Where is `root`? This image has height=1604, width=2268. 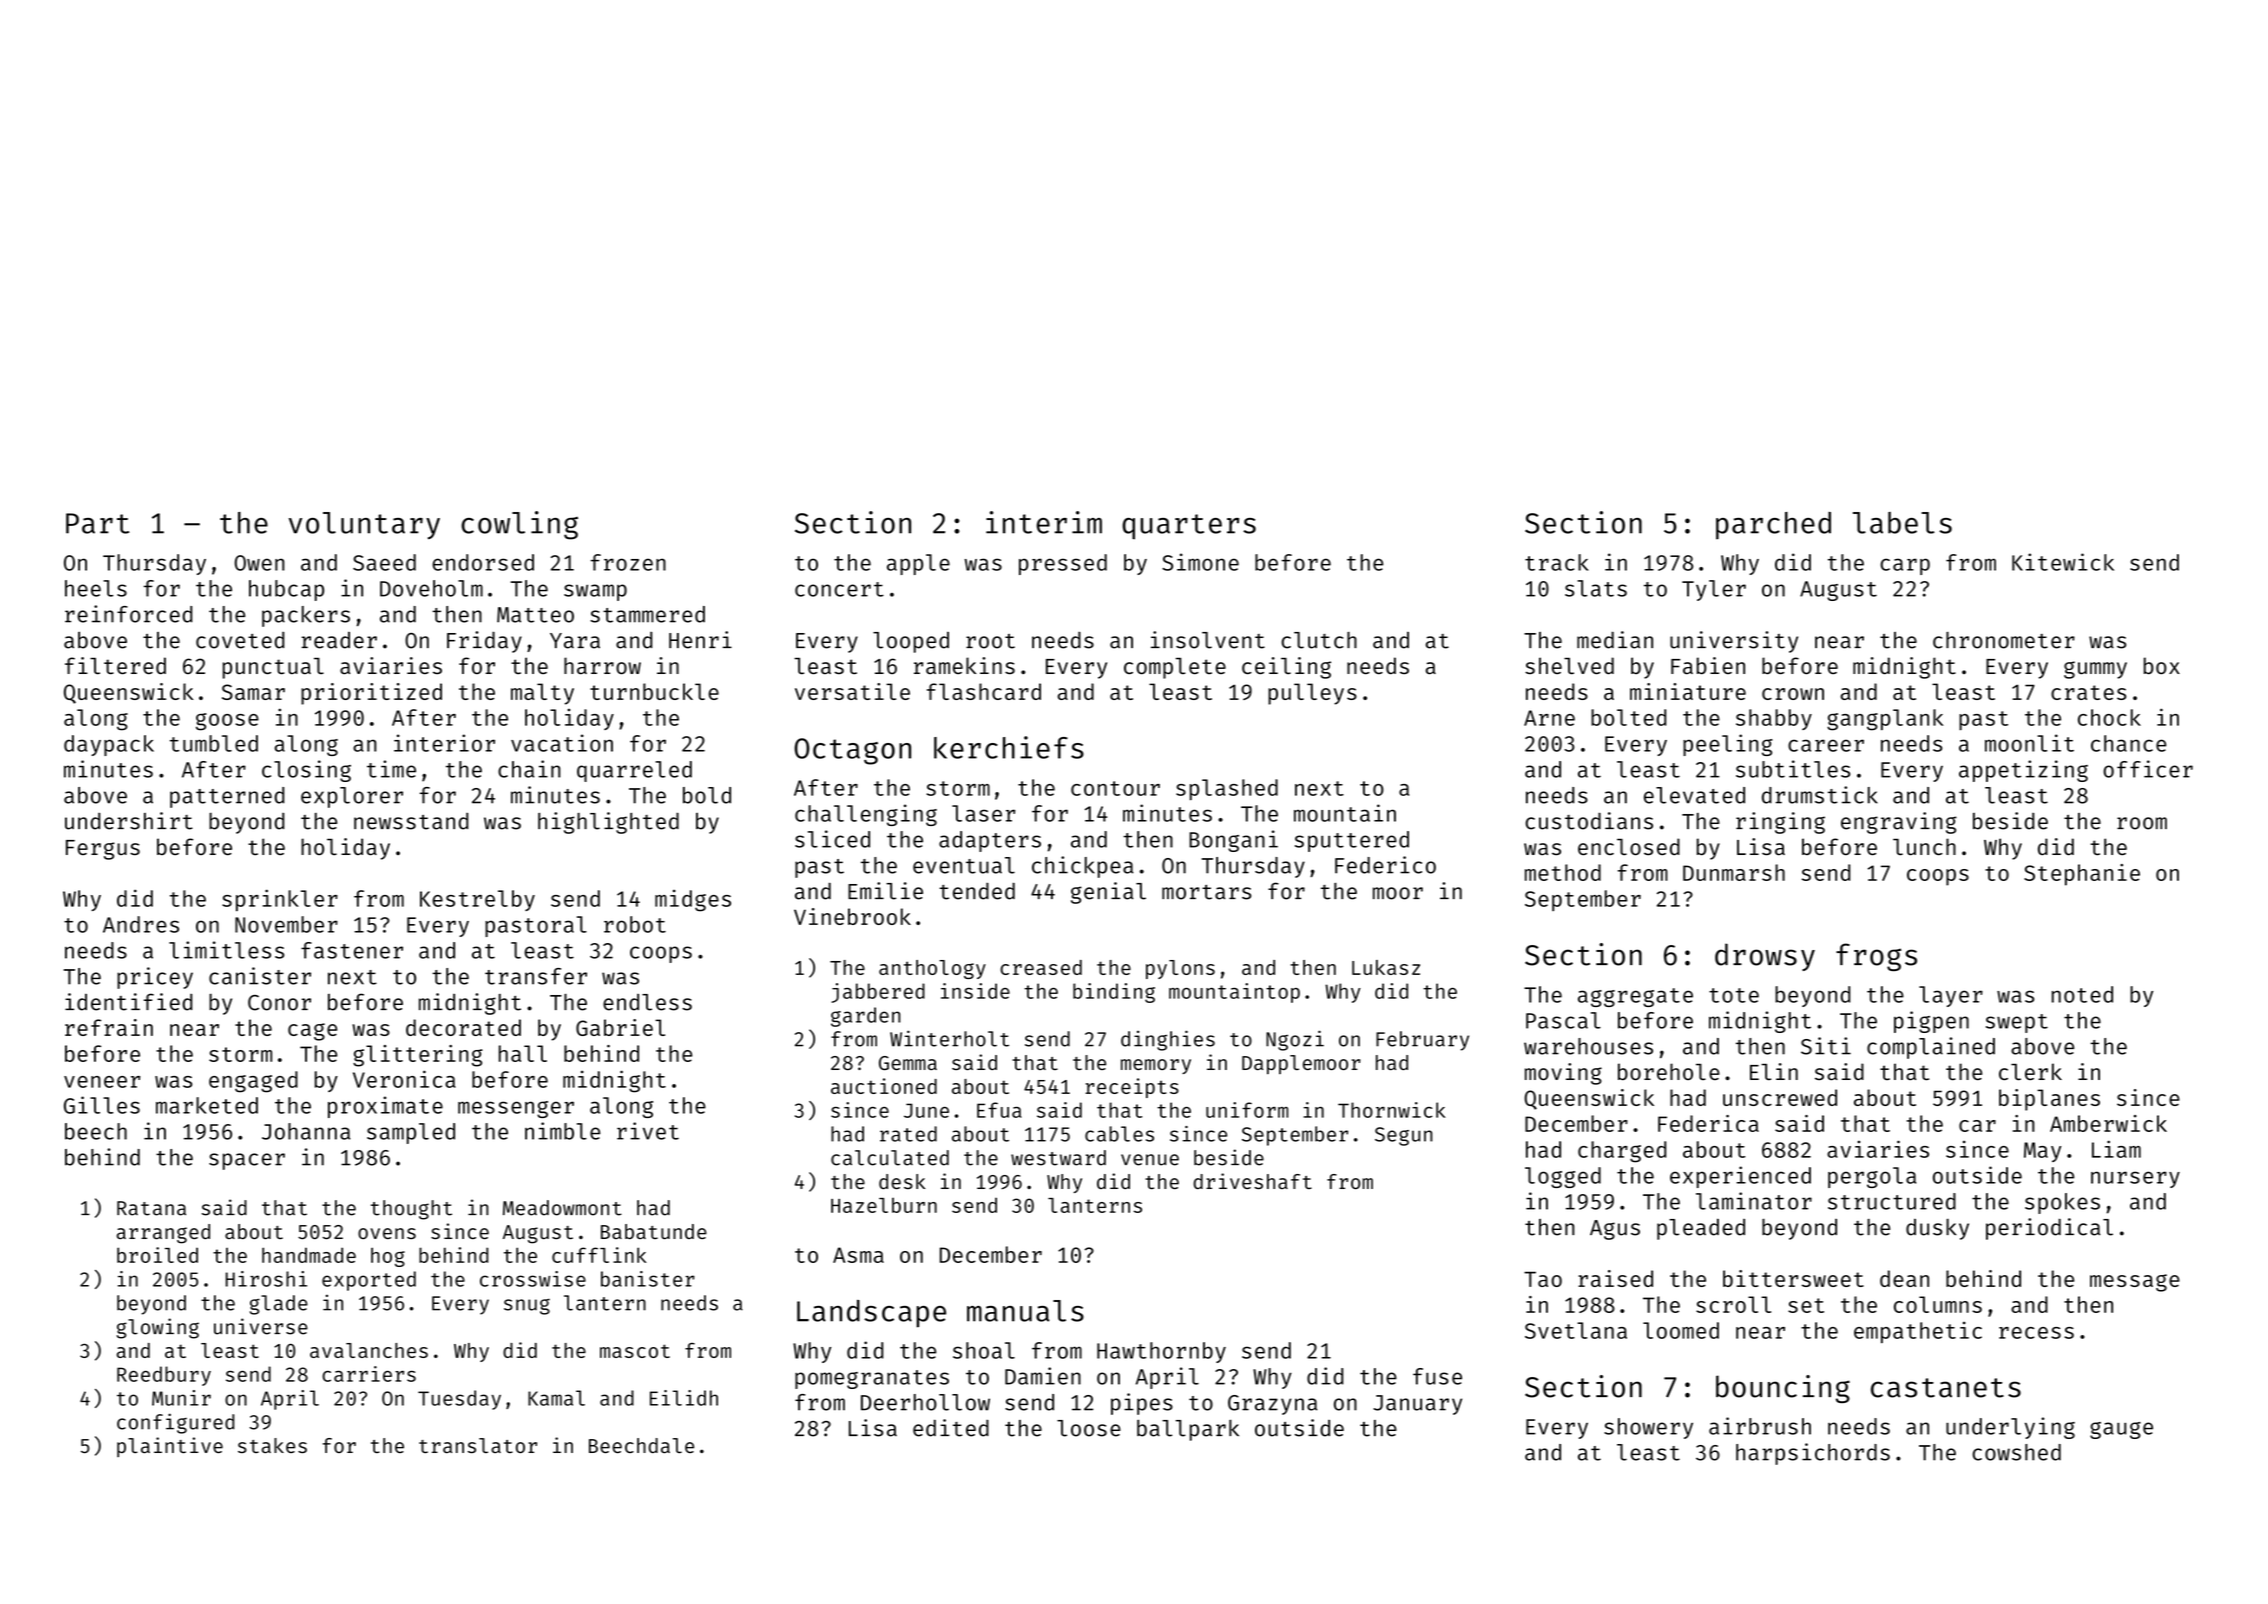
root is located at coordinates (990, 641).
